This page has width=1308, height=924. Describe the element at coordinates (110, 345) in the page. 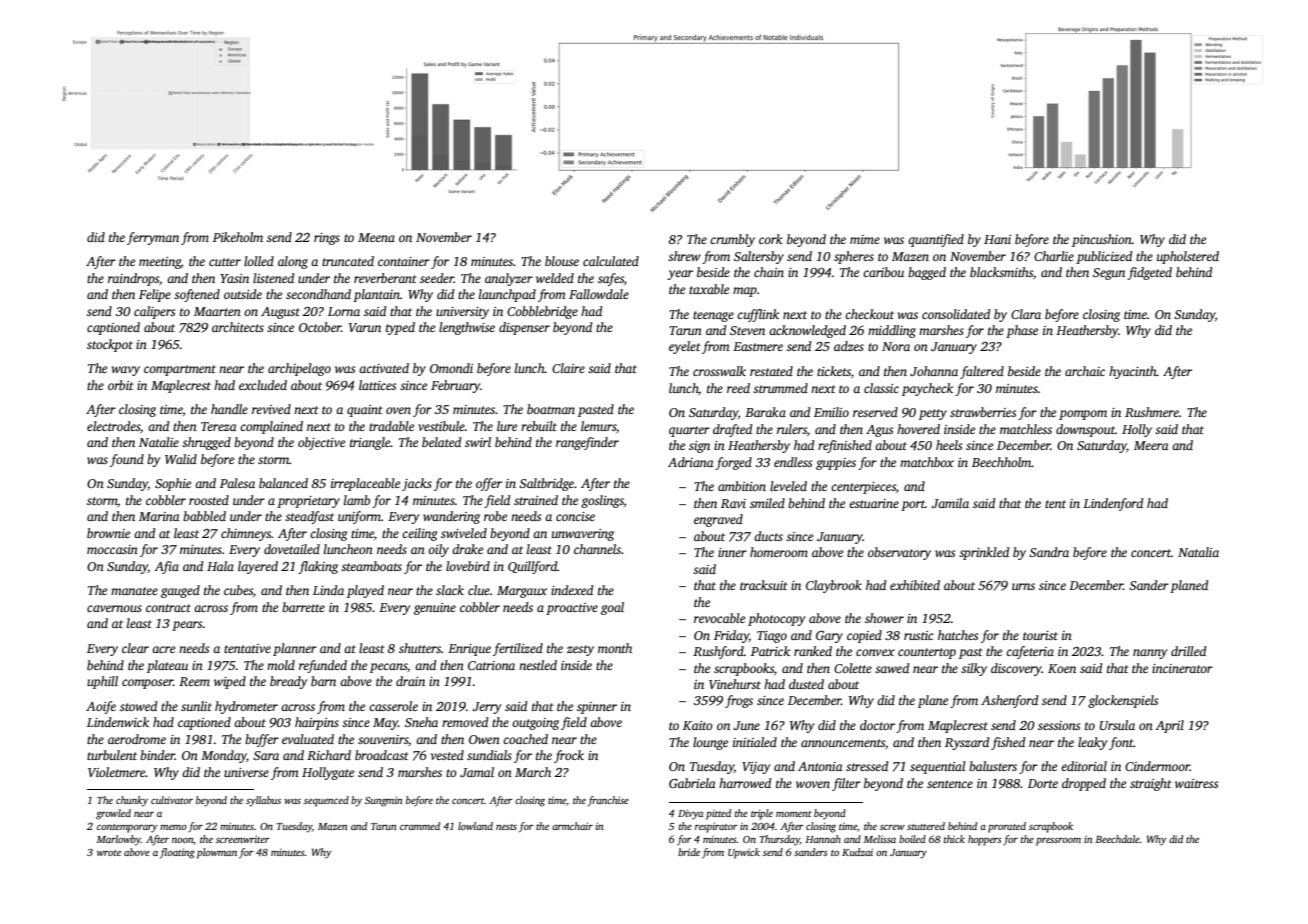

I see `stockpot` at that location.
